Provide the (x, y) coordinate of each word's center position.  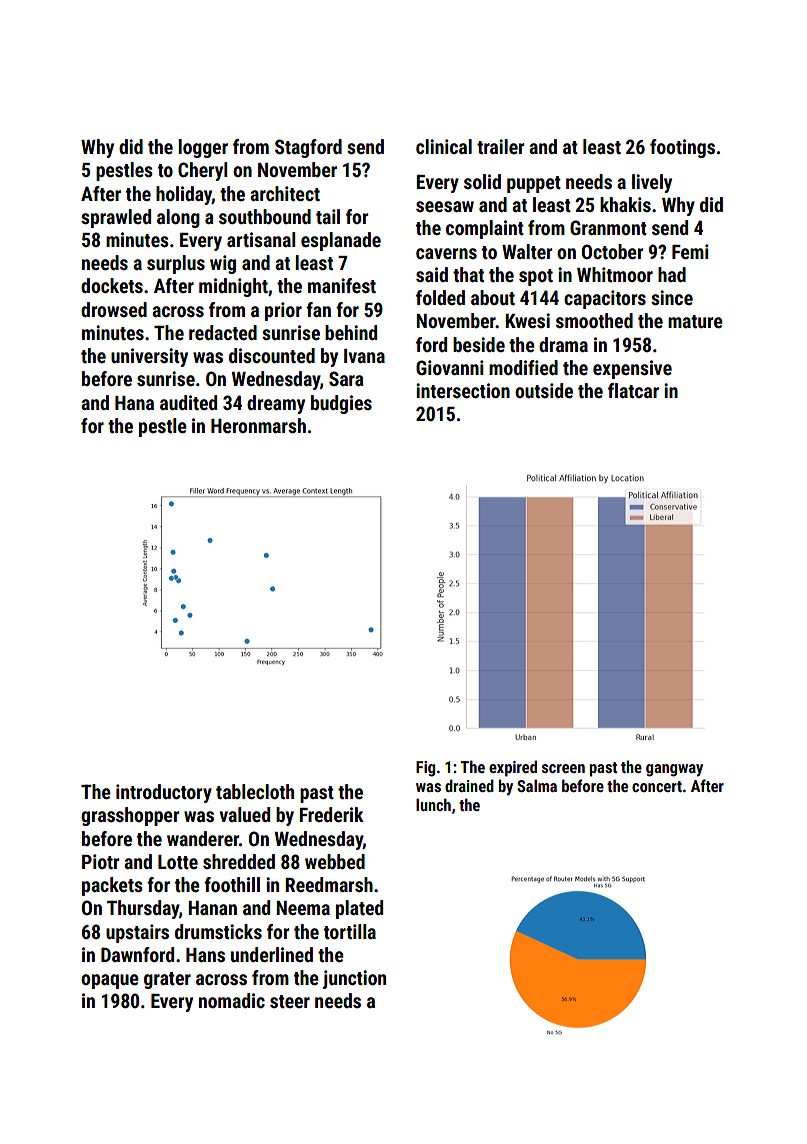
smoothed (594, 320)
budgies (341, 404)
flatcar (633, 390)
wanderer (203, 838)
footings (682, 148)
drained (469, 785)
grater (167, 980)
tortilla (350, 931)
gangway (674, 770)
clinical (444, 146)
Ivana (364, 356)
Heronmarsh (258, 425)
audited (188, 402)
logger (203, 148)
